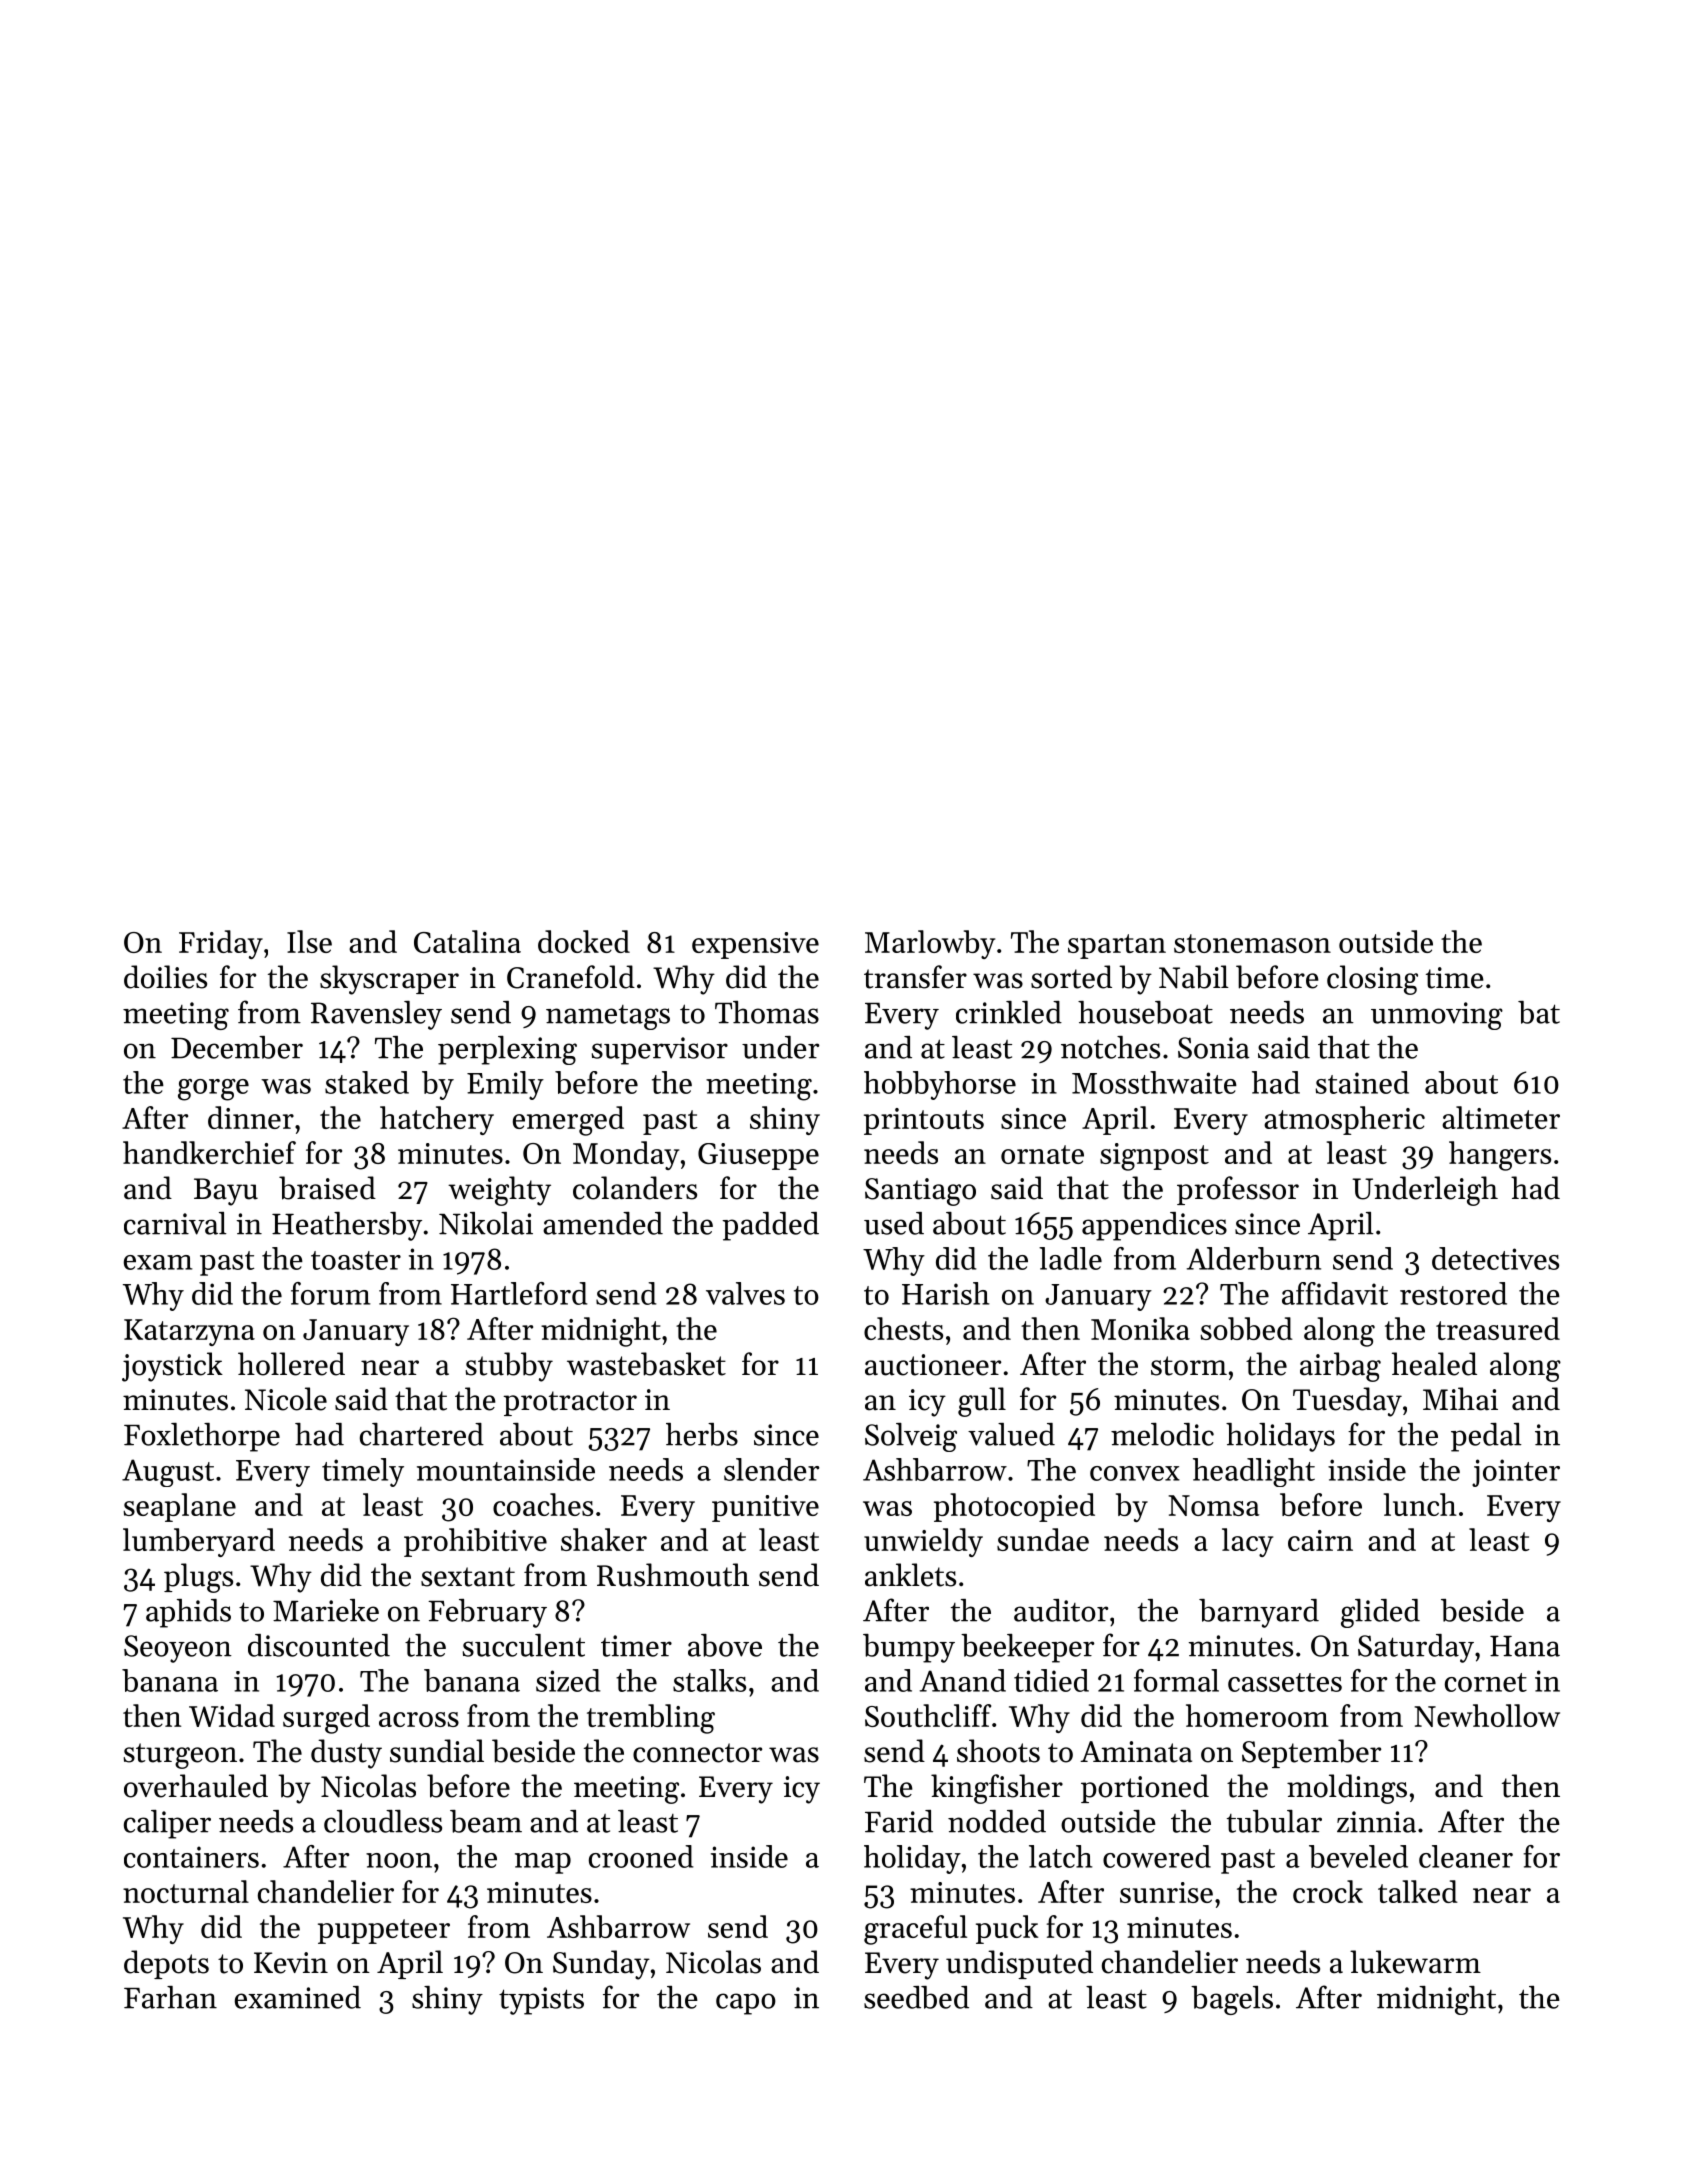  What do you see at coordinates (626, 1155) in the screenshot?
I see `Monday` at bounding box center [626, 1155].
